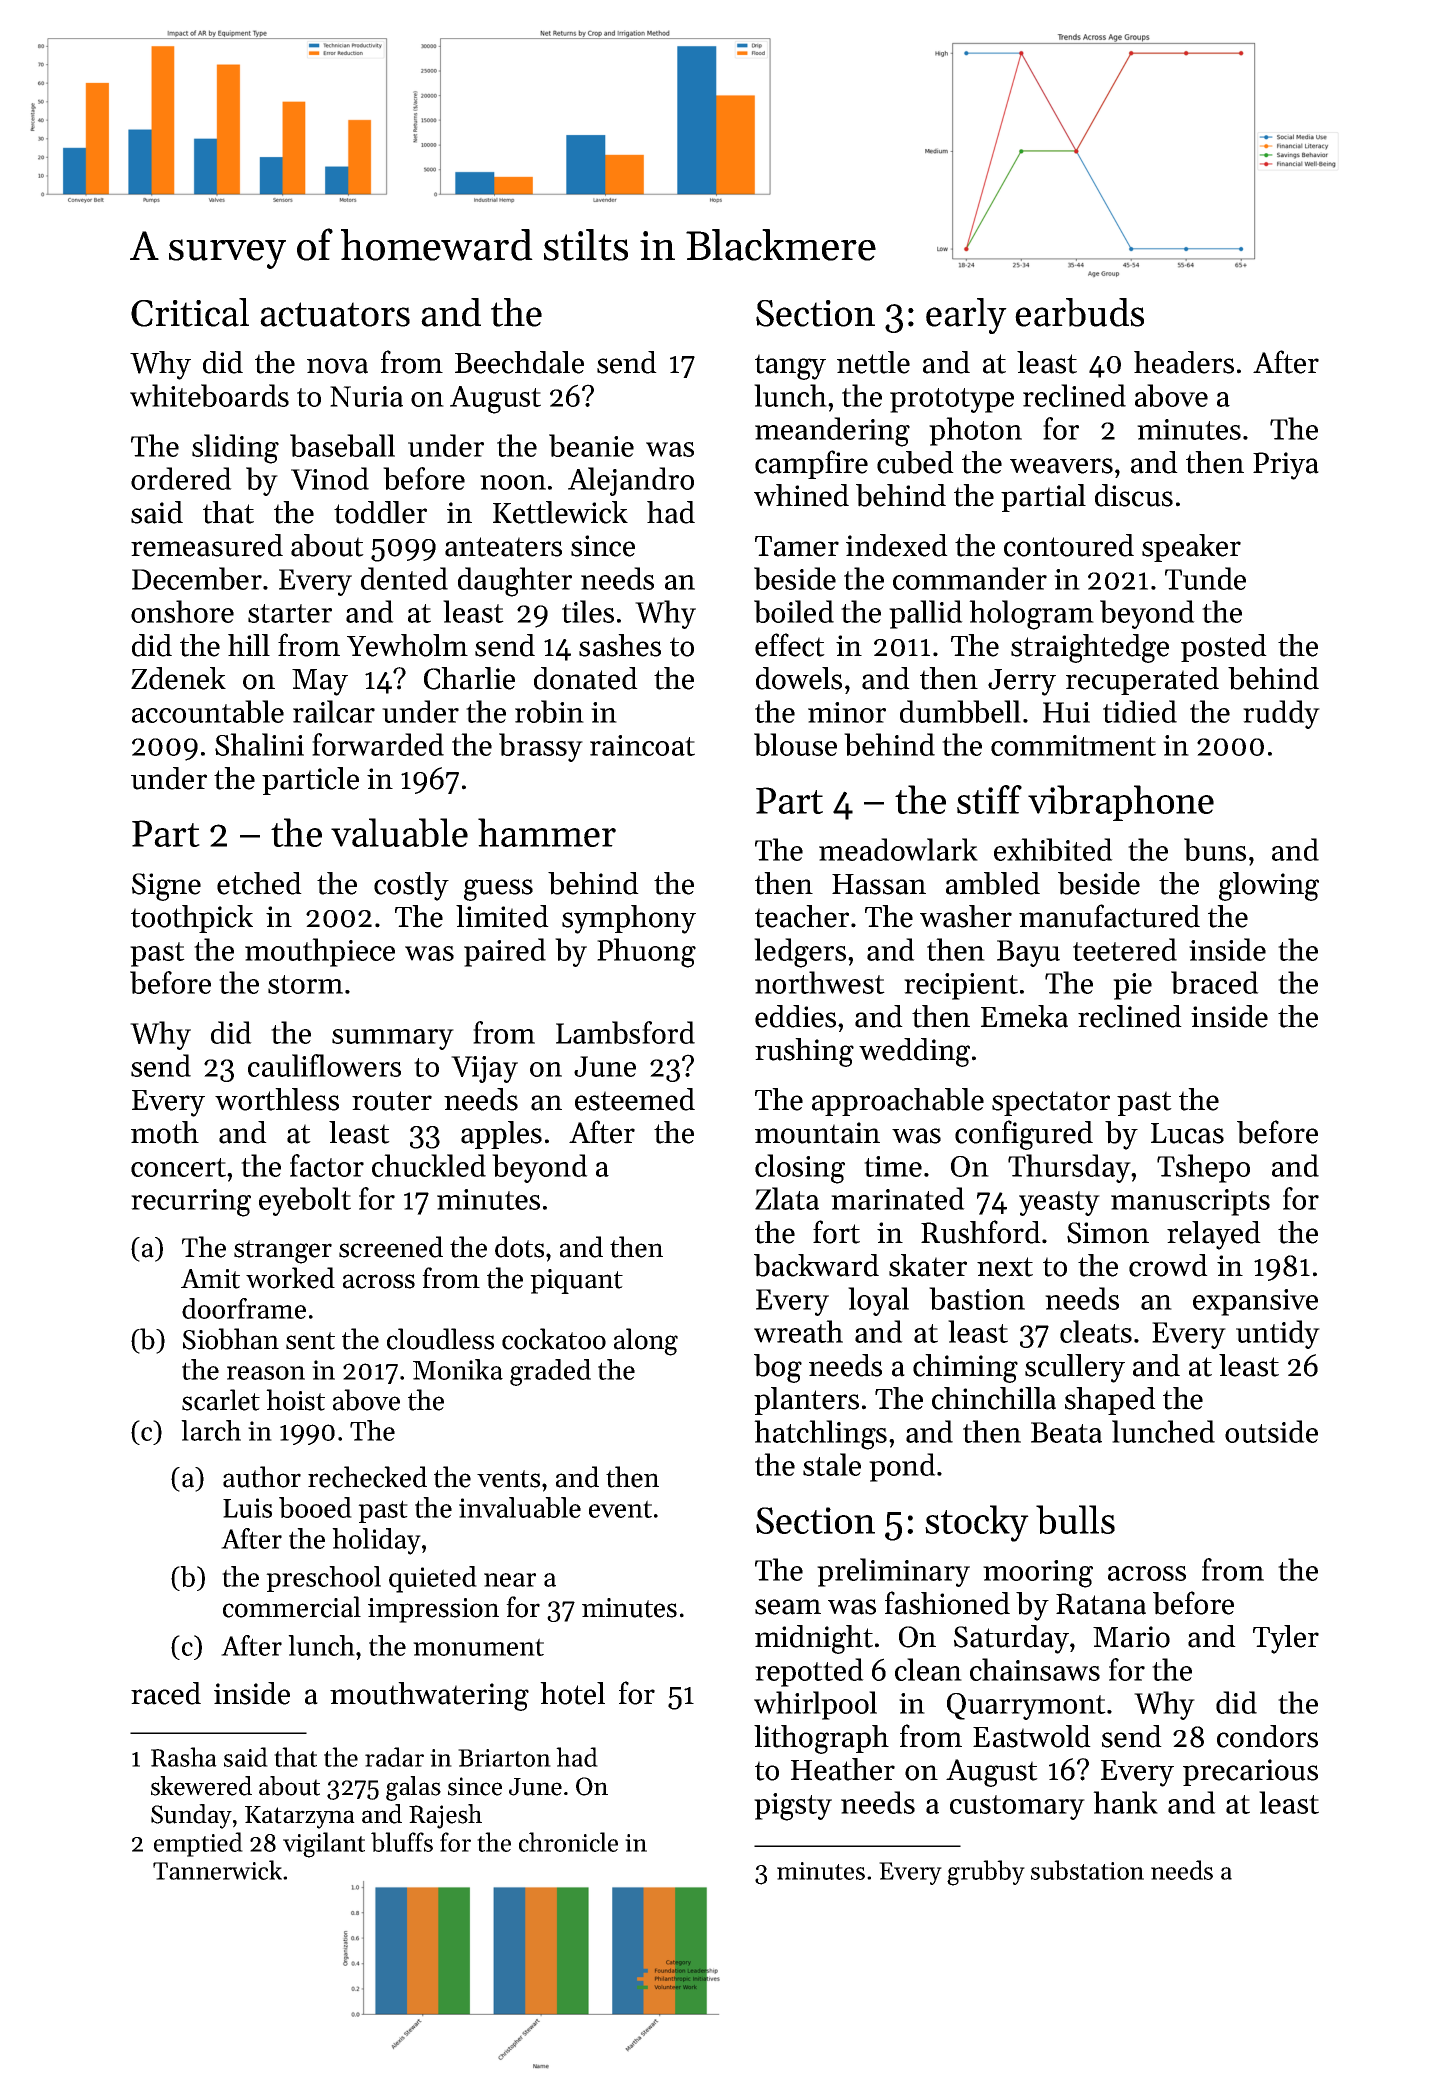 The width and height of the document is (1450, 2100). Describe the element at coordinates (292, 1607) in the document. I see `commercial` at that location.
